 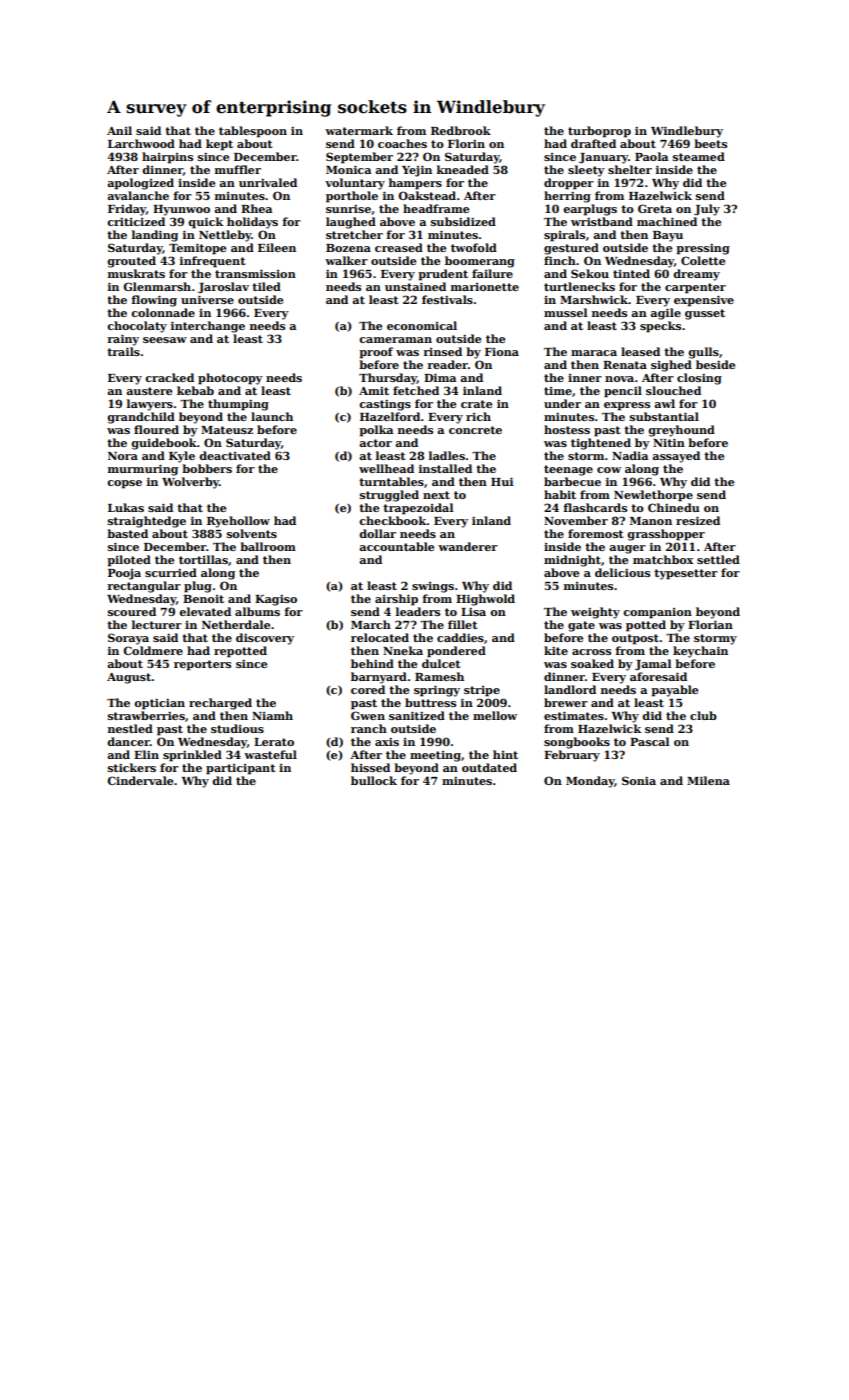 I want to click on colonnade, so click(x=163, y=312).
